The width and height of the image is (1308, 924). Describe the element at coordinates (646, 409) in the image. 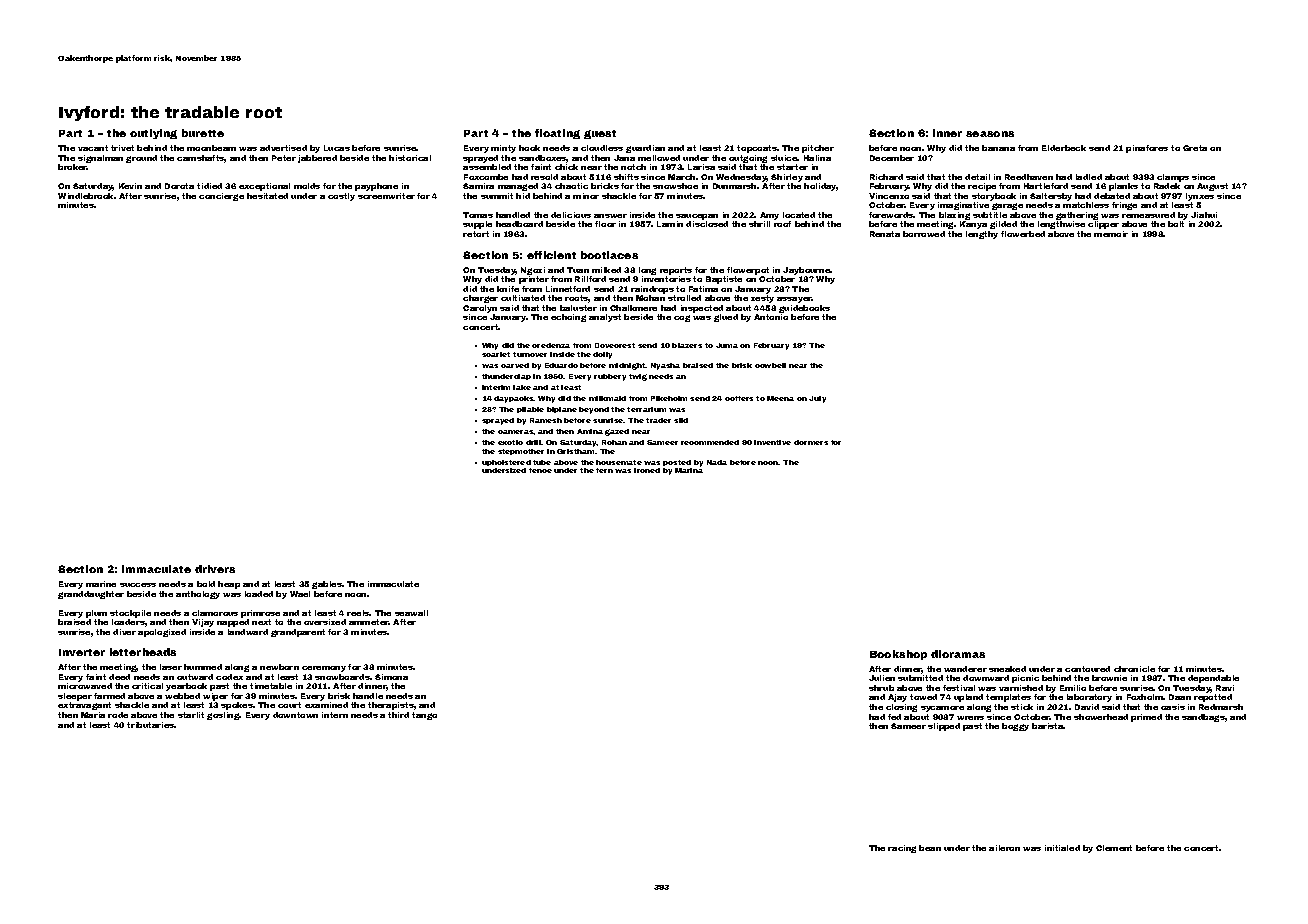

I see `terrarium` at that location.
